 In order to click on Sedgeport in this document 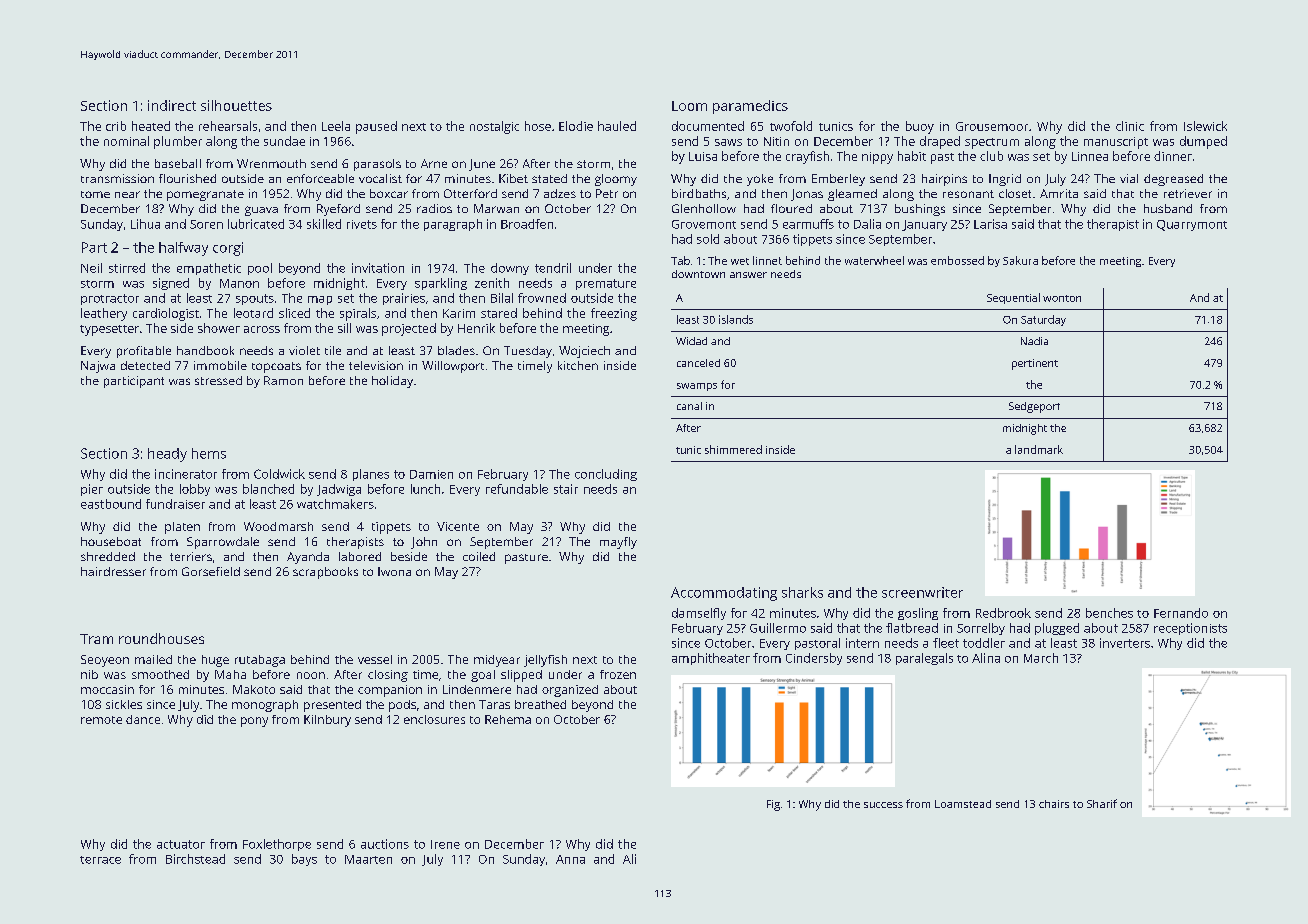, I will do `click(1034, 407)`.
